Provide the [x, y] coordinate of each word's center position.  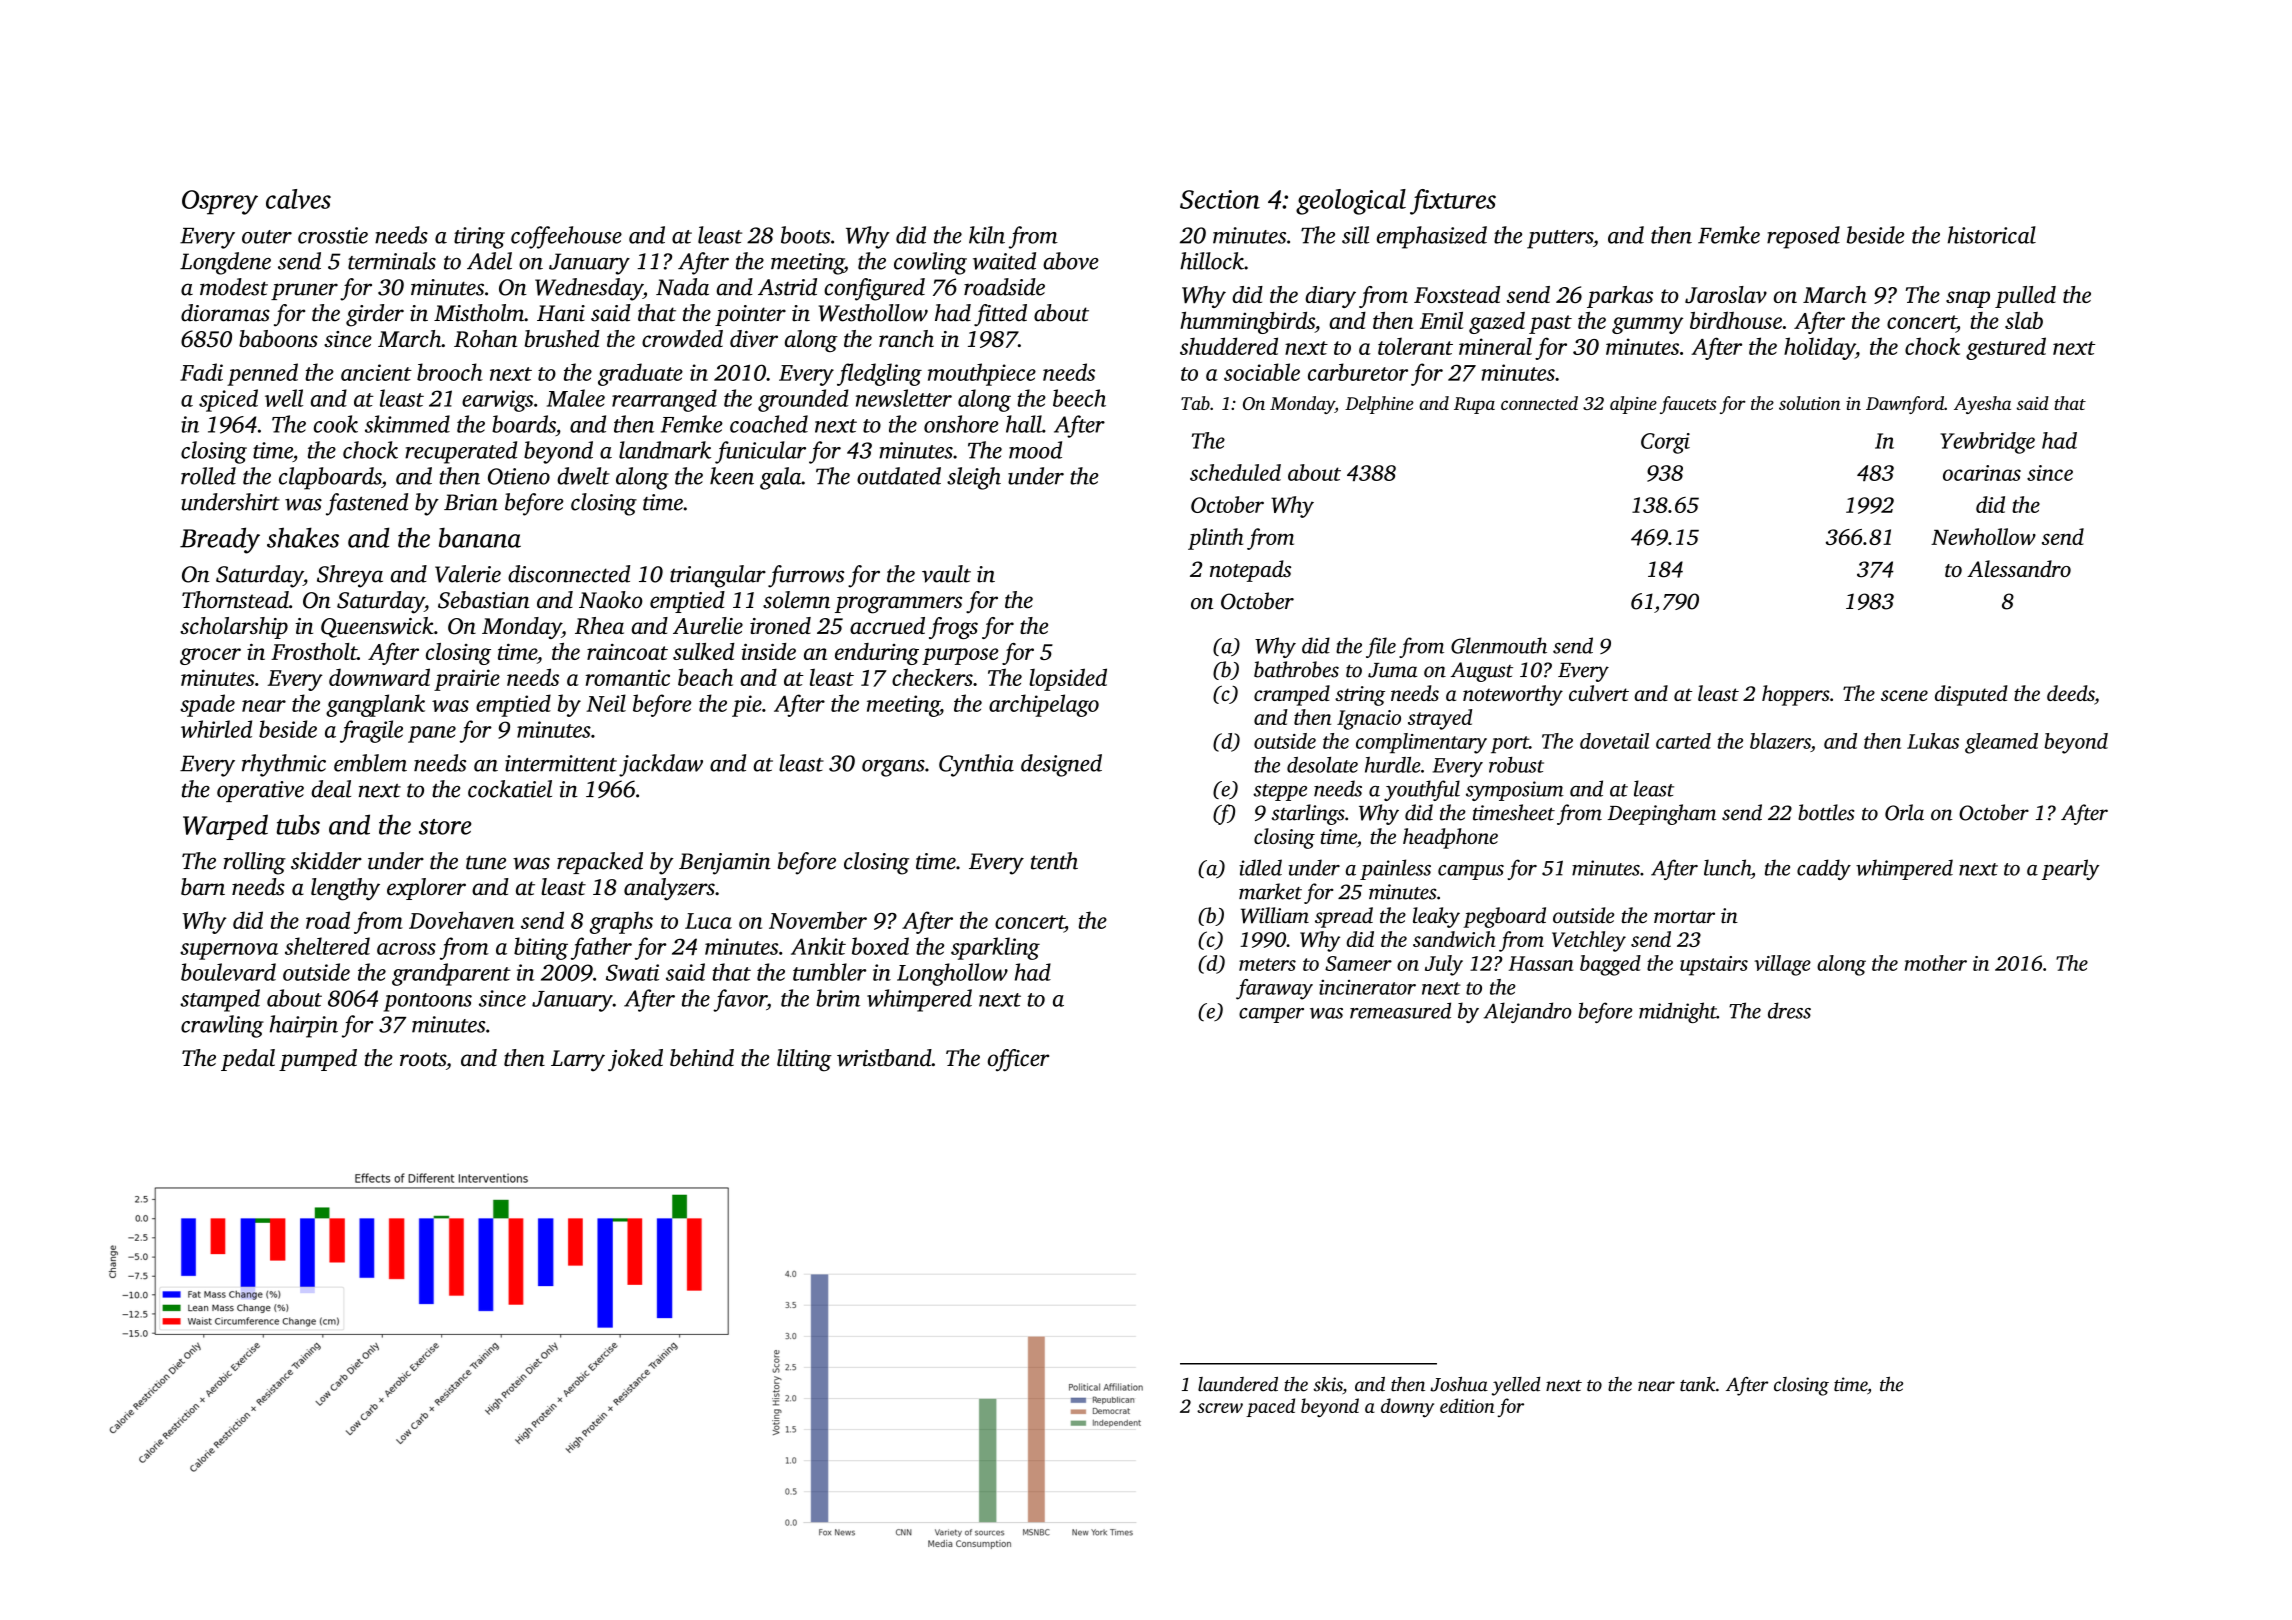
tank [1698, 1384]
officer [1018, 1060]
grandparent [451, 974]
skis [1328, 1385]
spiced [228, 400]
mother [1936, 963]
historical [1992, 235]
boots [805, 235]
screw [1220, 1408]
